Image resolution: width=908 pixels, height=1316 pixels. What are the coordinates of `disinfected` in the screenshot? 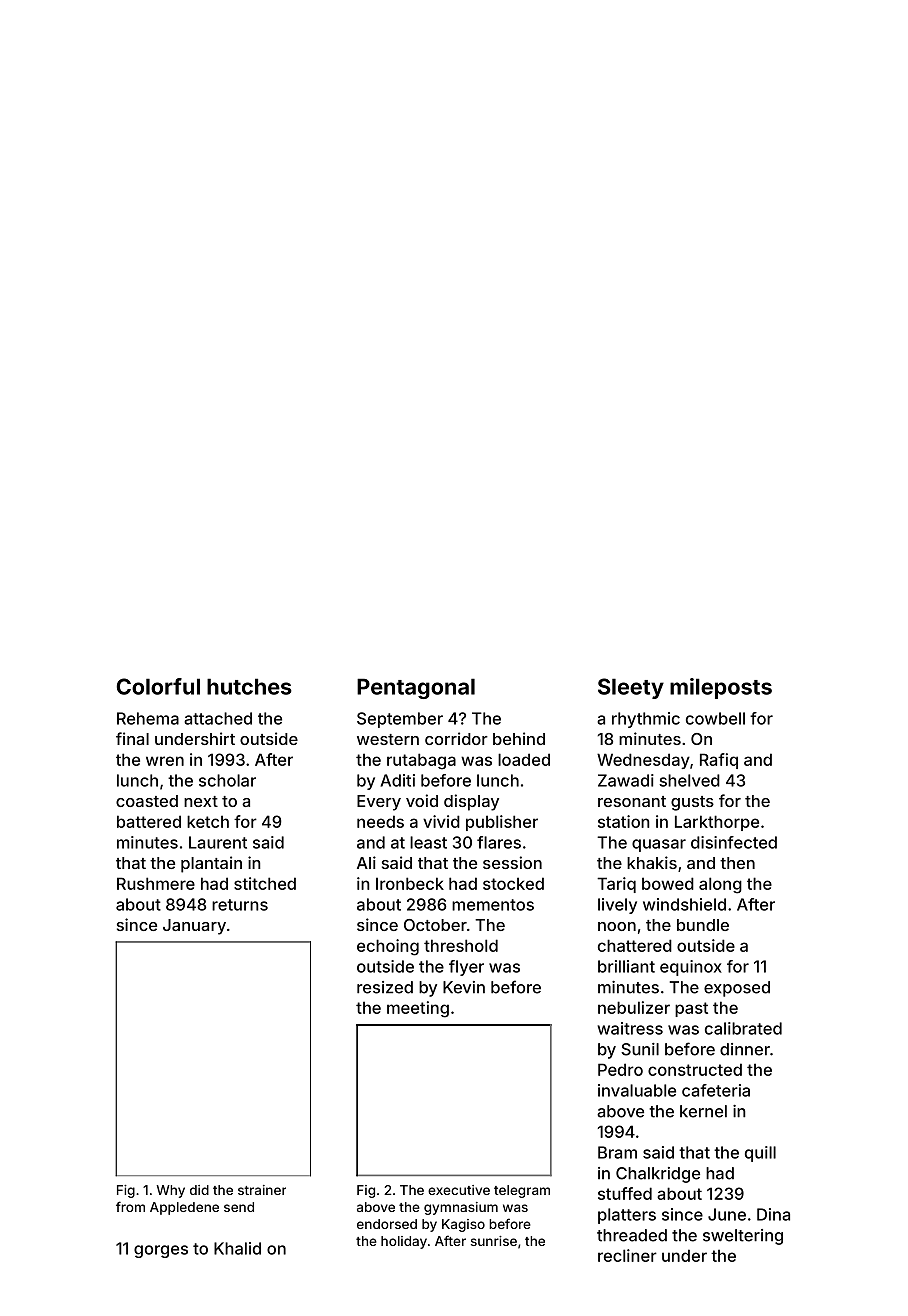 It's located at (734, 842).
